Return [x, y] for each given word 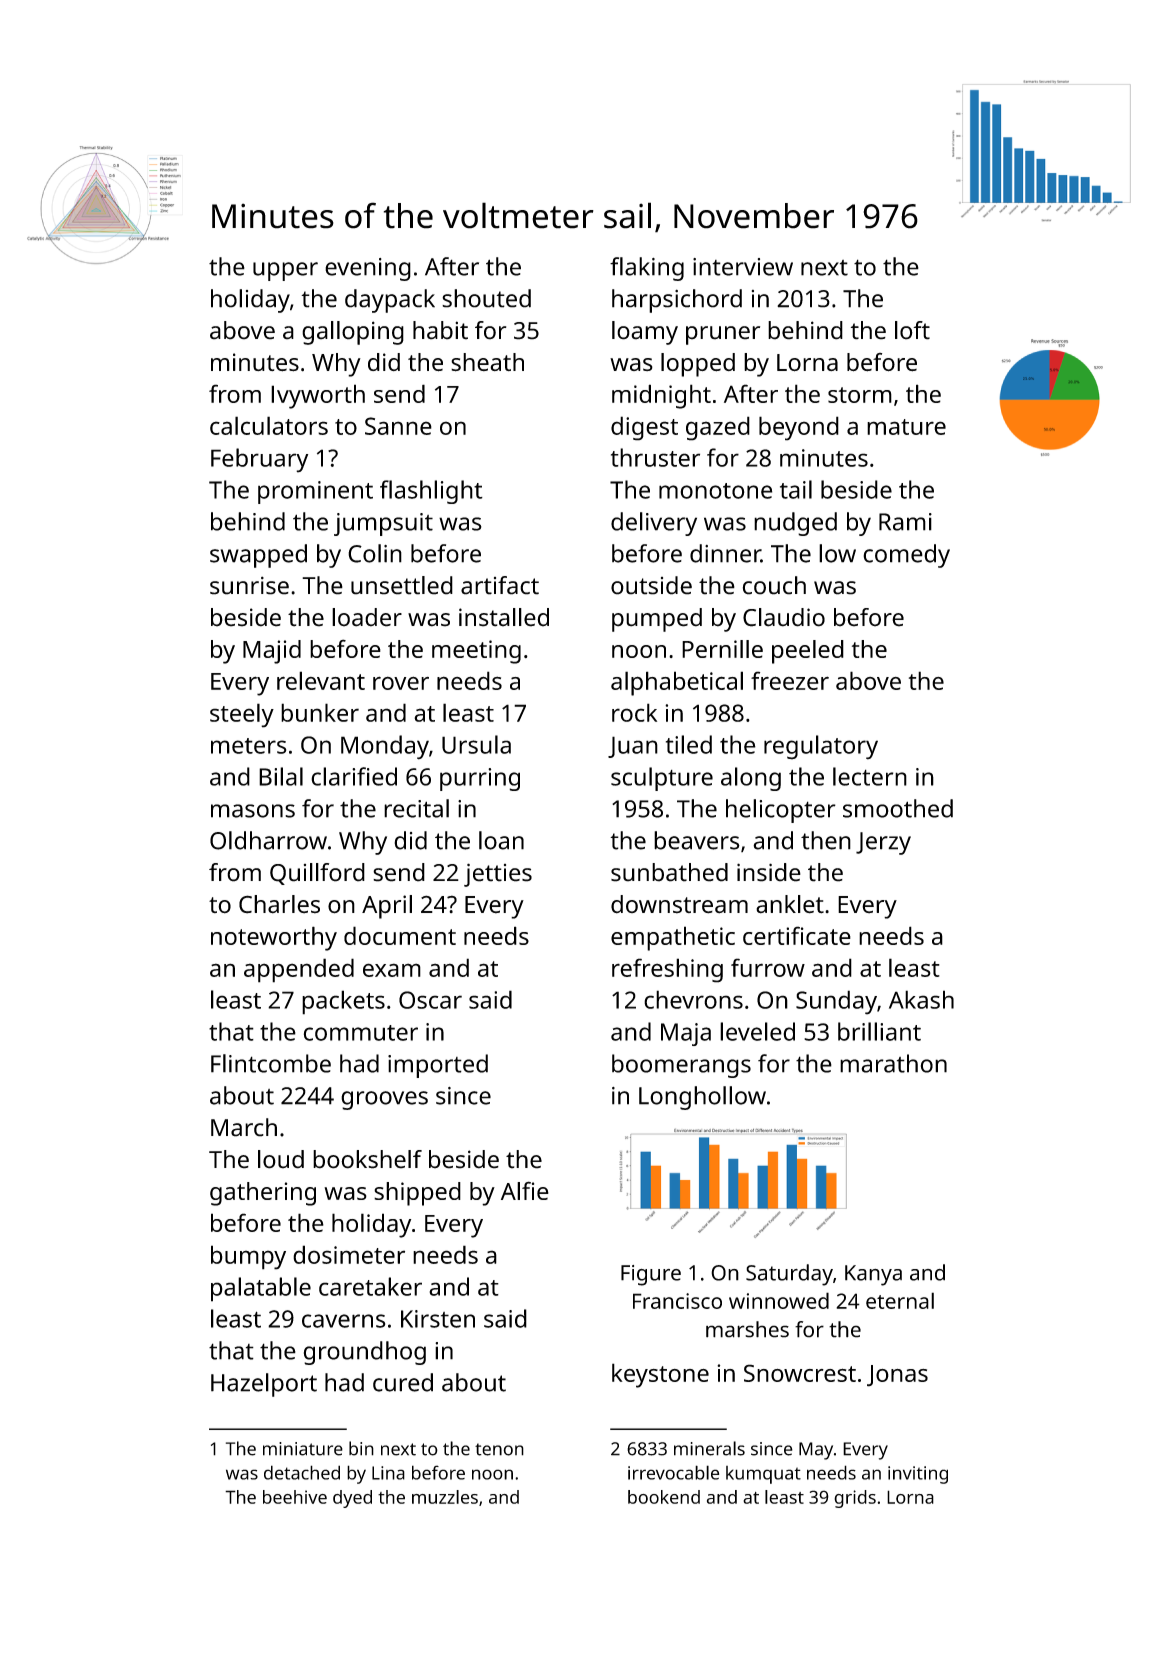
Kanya [873, 1275]
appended [299, 970]
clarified [354, 776]
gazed [718, 428]
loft [912, 330]
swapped [258, 556]
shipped [417, 1194]
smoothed [898, 808]
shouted [486, 298]
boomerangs [681, 1066]
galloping [353, 333]
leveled [757, 1031]
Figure [651, 1275]
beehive [295, 1497]
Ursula [476, 744]
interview [743, 267]
